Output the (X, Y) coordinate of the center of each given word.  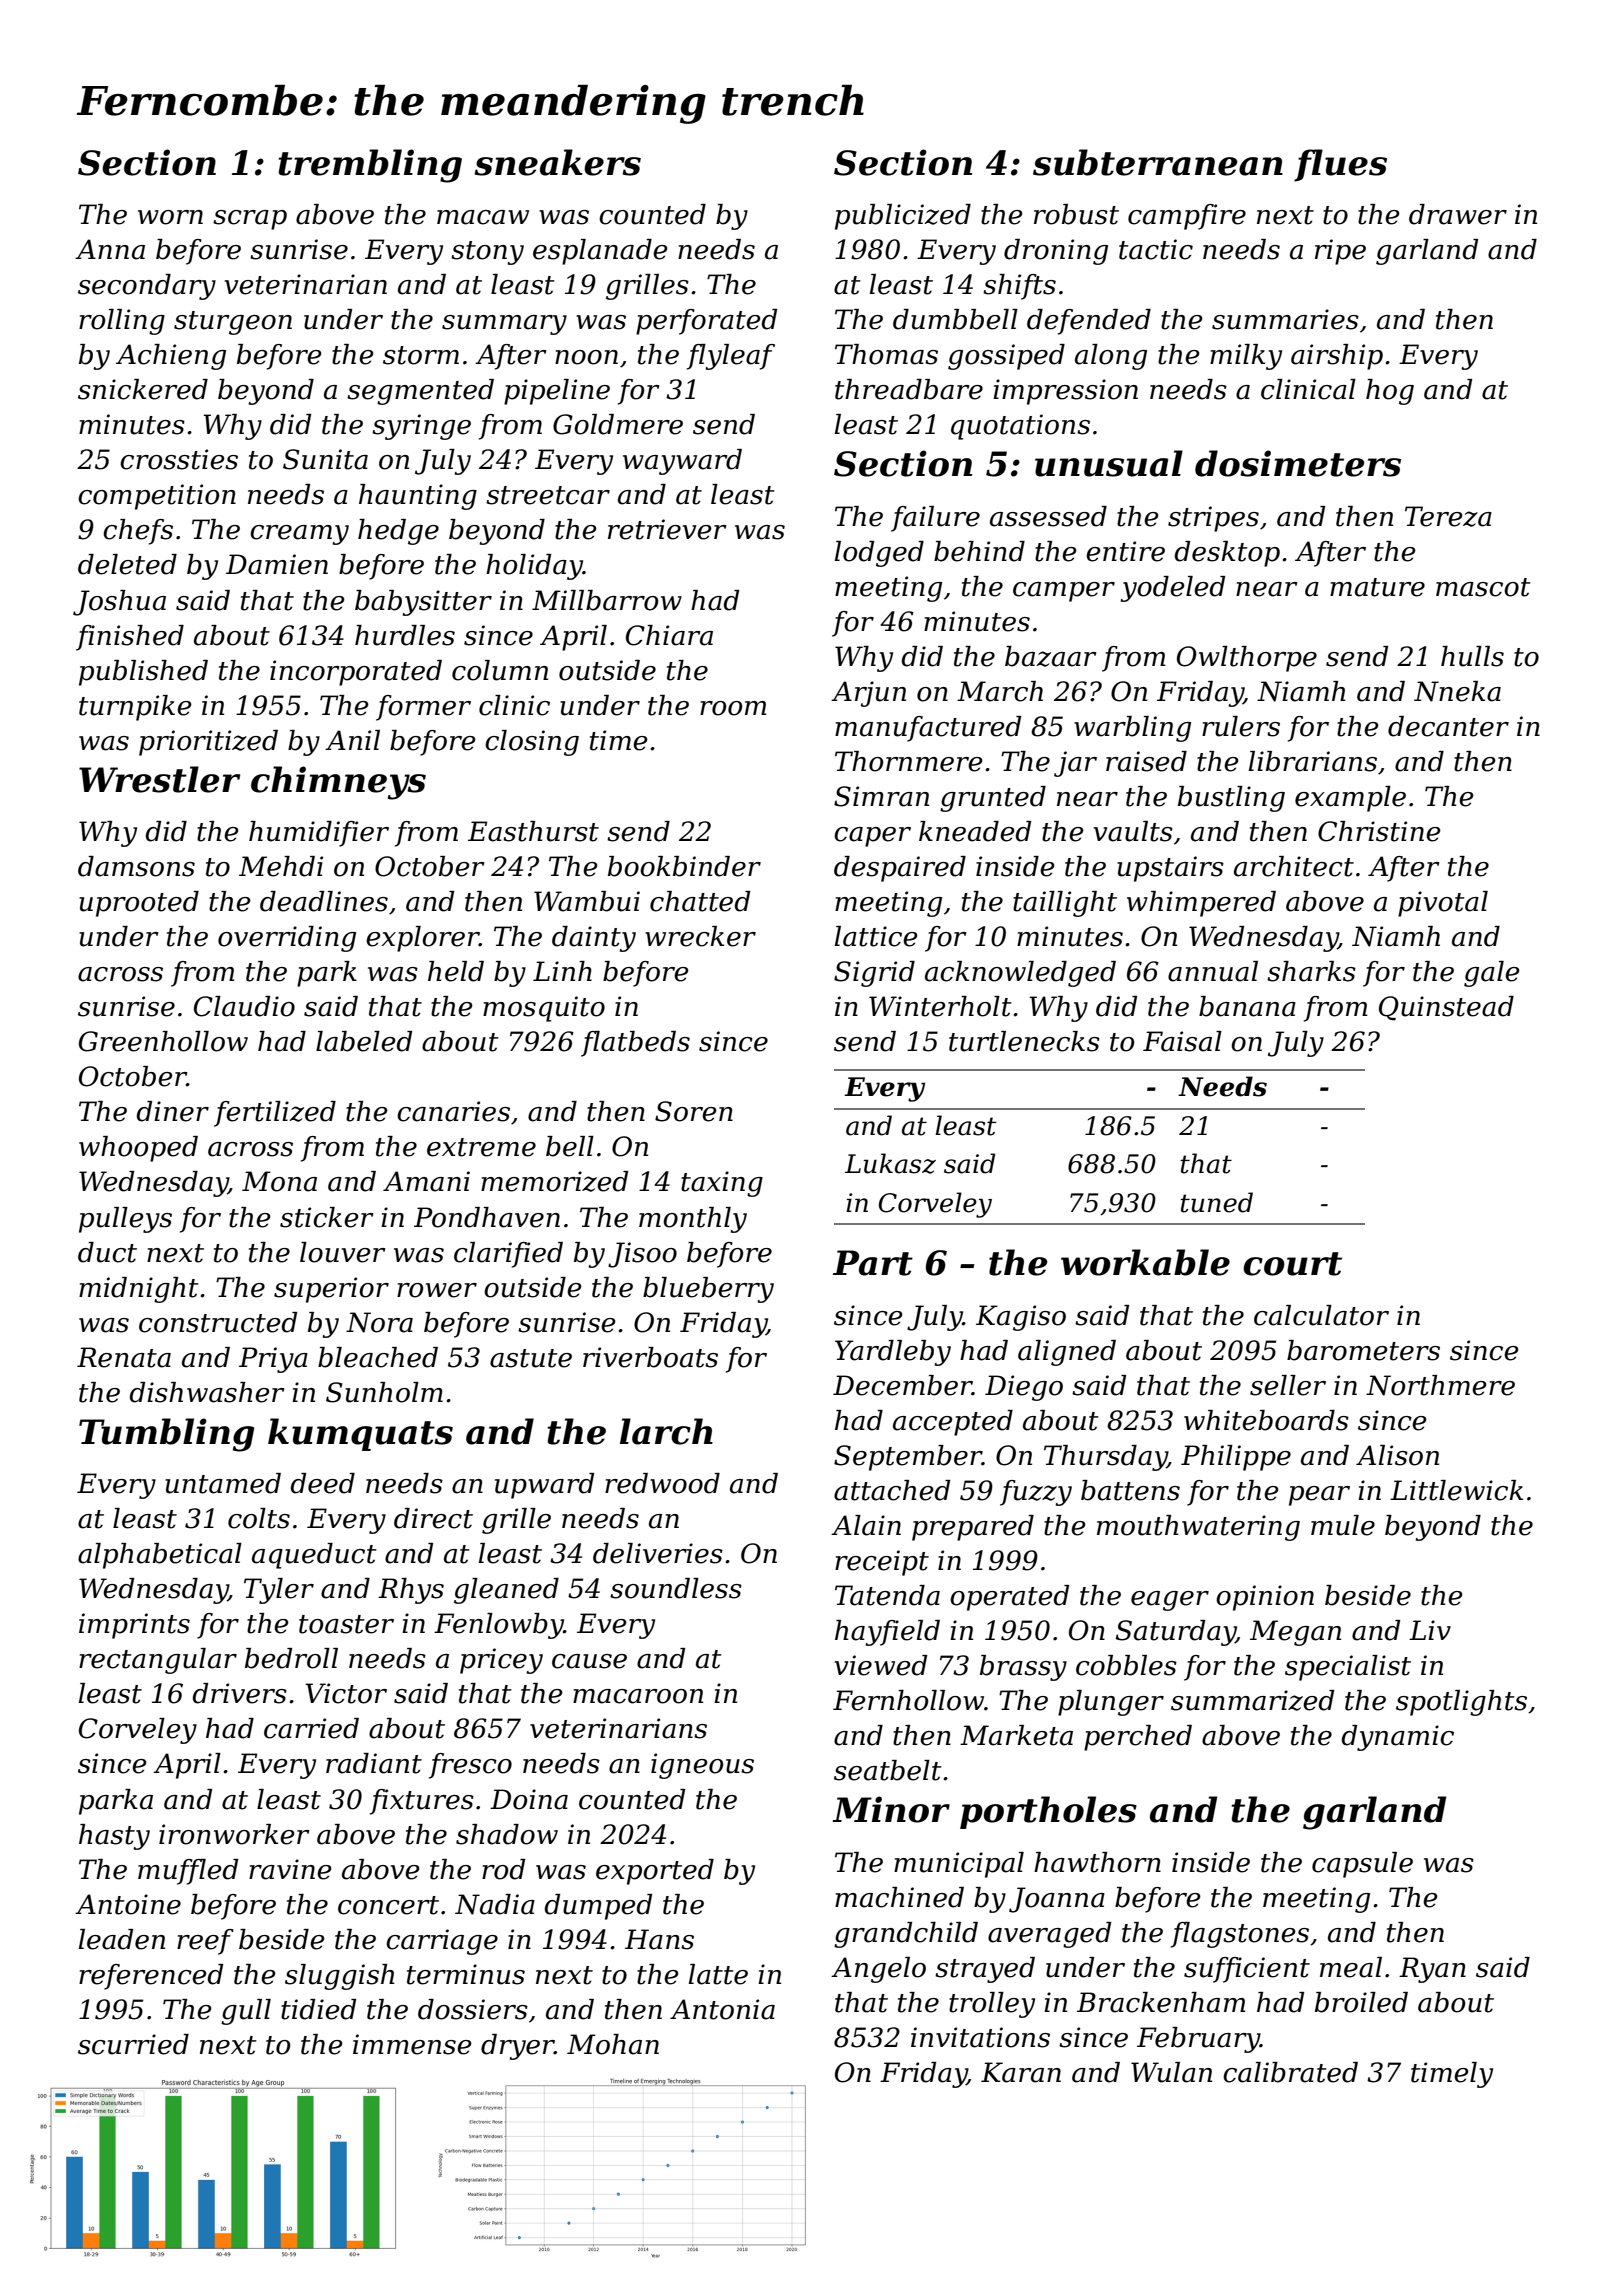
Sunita (325, 459)
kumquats (360, 1434)
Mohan (613, 2044)
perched (1138, 1738)
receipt (882, 1563)
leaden (122, 1939)
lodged (879, 554)
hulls (1472, 656)
